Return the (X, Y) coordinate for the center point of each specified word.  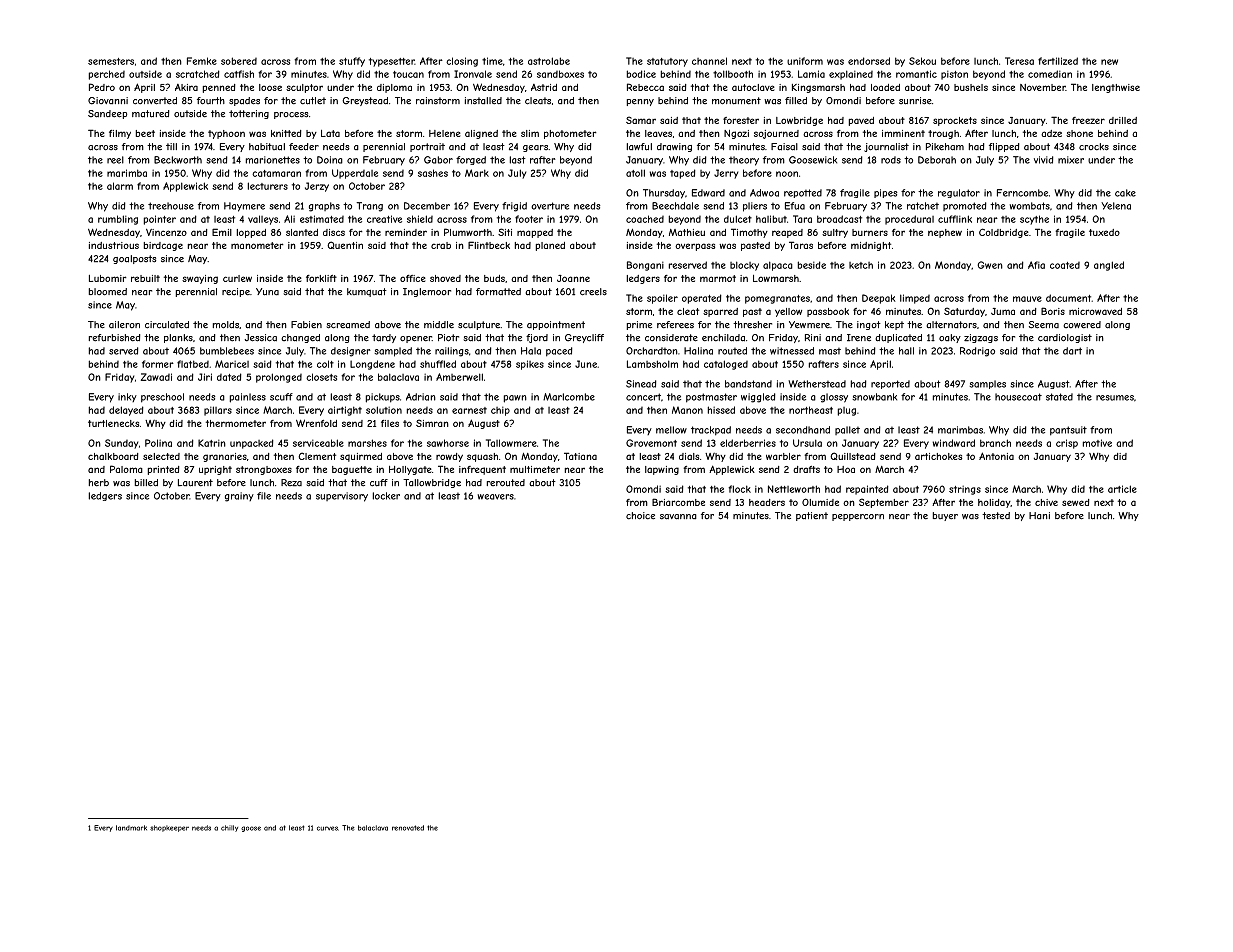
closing (462, 62)
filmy (120, 134)
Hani (1039, 515)
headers (767, 502)
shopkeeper (169, 828)
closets (321, 377)
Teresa (1019, 61)
